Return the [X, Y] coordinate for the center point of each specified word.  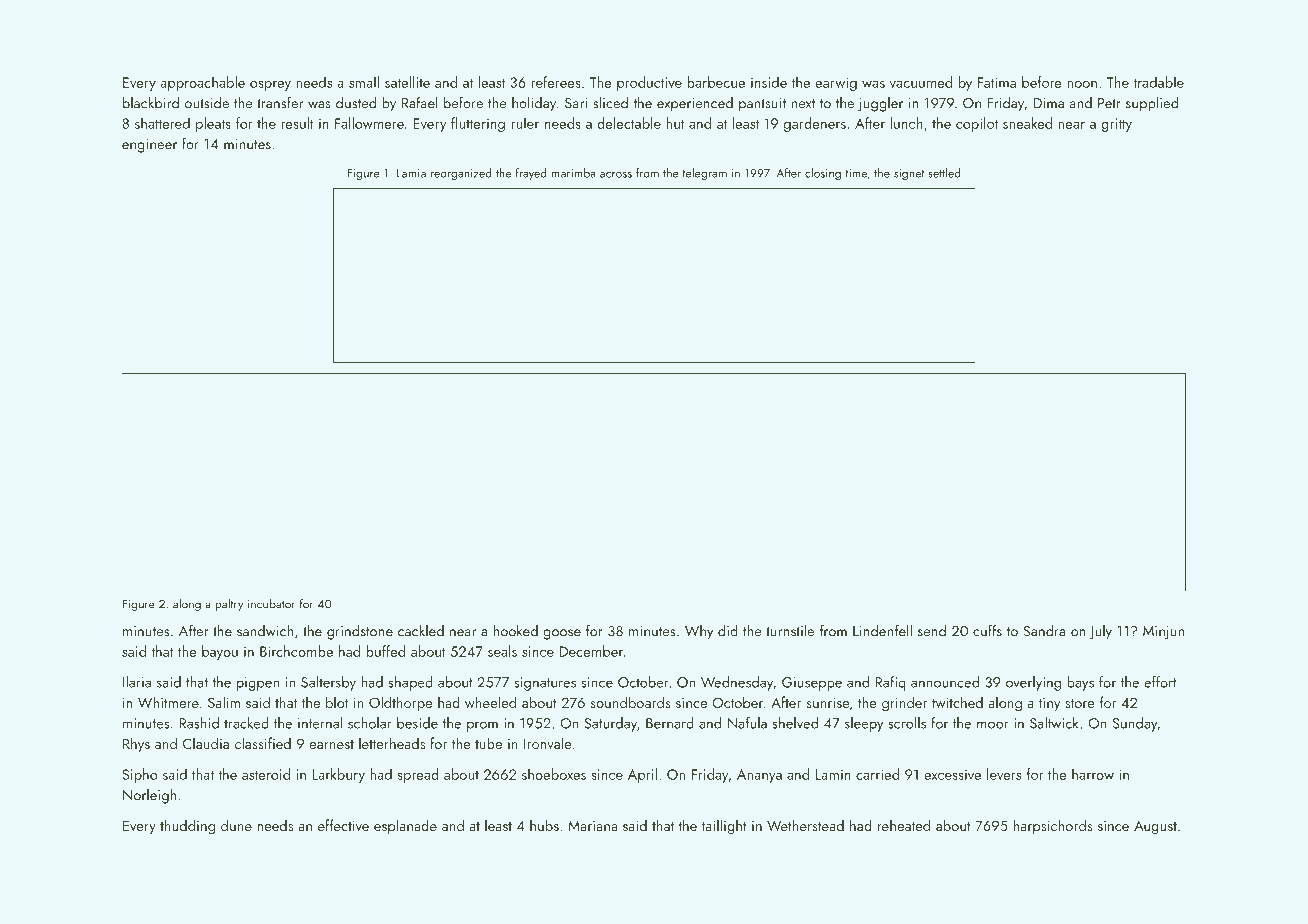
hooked [515, 631]
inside [769, 82]
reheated [904, 825]
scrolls [907, 723]
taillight [724, 827]
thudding [187, 827]
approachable [202, 83]
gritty [1116, 125]
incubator [271, 603]
